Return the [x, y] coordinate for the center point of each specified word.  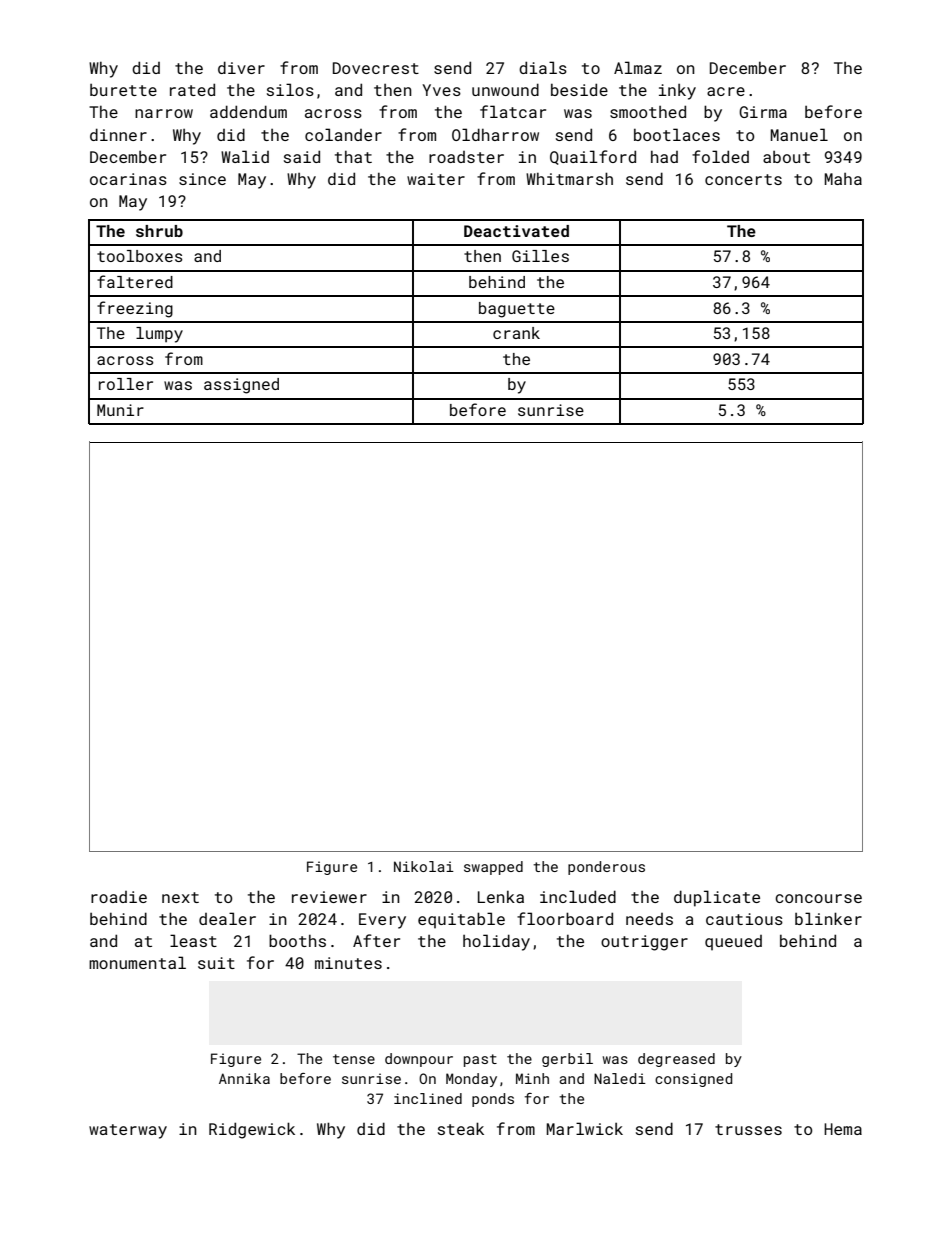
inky [677, 92]
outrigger [644, 943]
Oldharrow [495, 134]
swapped [493, 868]
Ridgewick [252, 1130]
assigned [241, 386]
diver [241, 67]
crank [516, 333]
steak [461, 1128]
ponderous [606, 868]
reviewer [329, 897]
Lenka [501, 897]
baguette [517, 310]
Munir [120, 410]
